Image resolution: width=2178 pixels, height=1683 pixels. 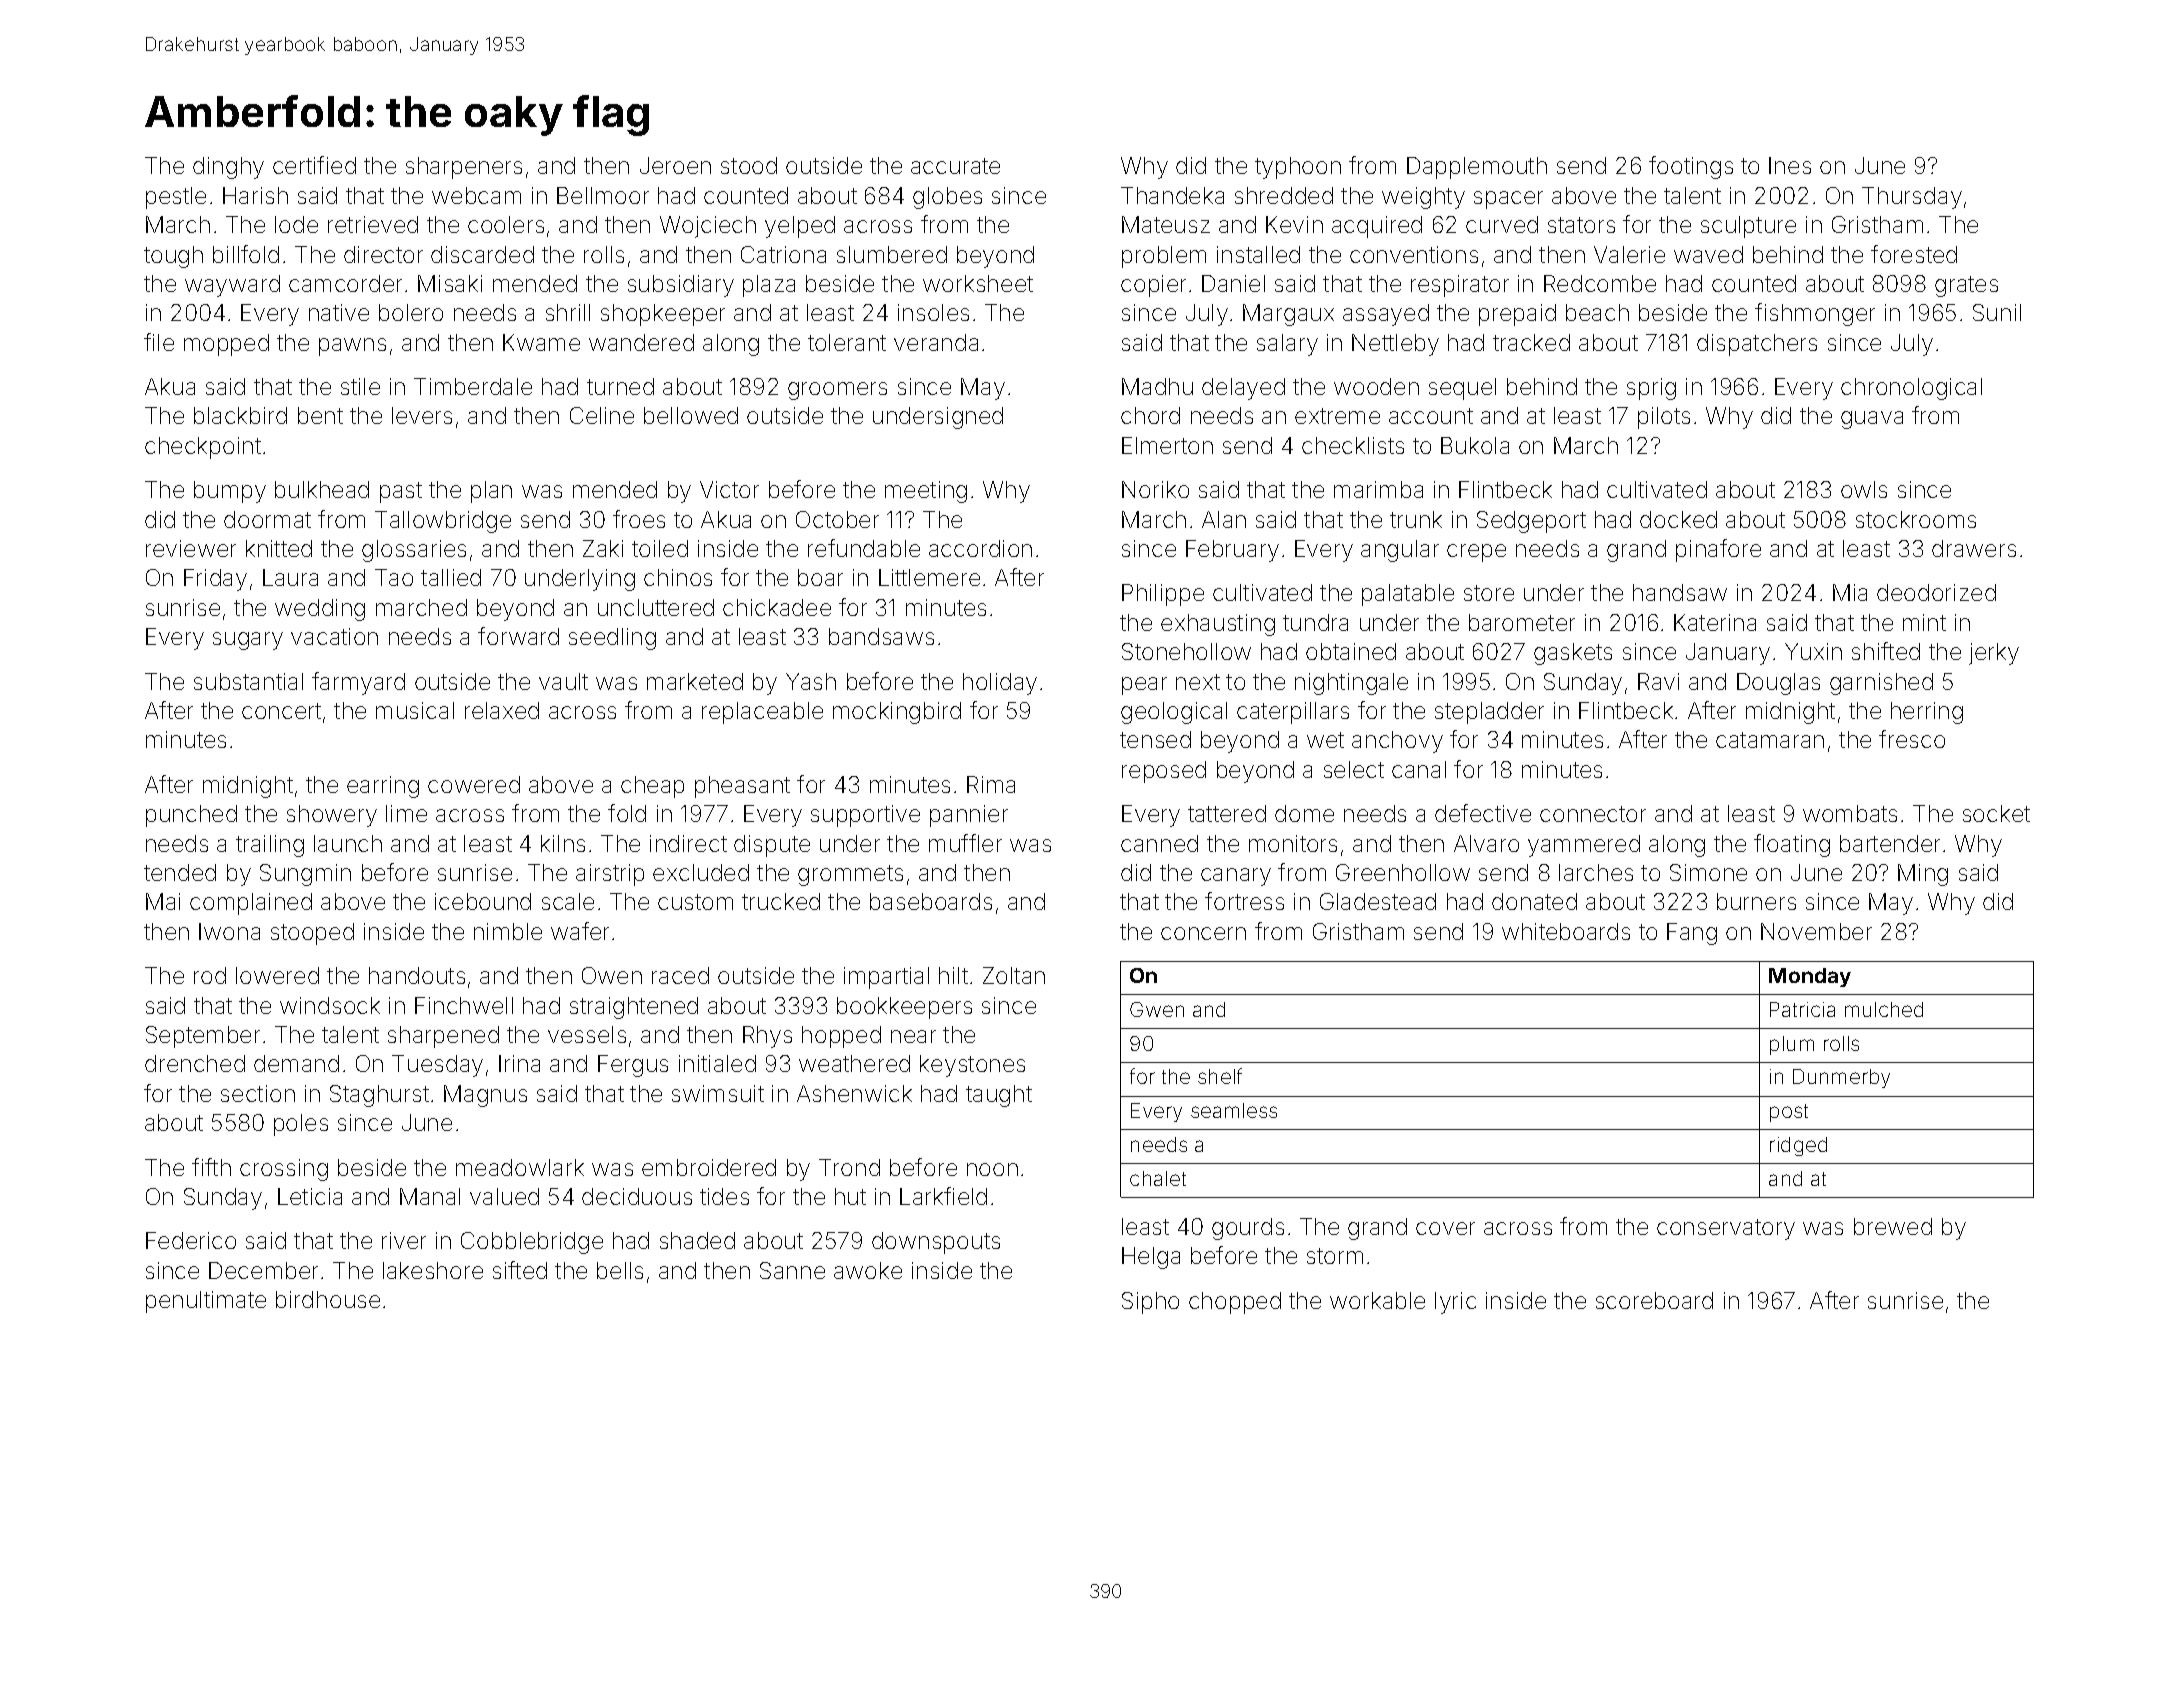 What do you see at coordinates (675, 165) in the screenshot?
I see `Jeroen` at bounding box center [675, 165].
